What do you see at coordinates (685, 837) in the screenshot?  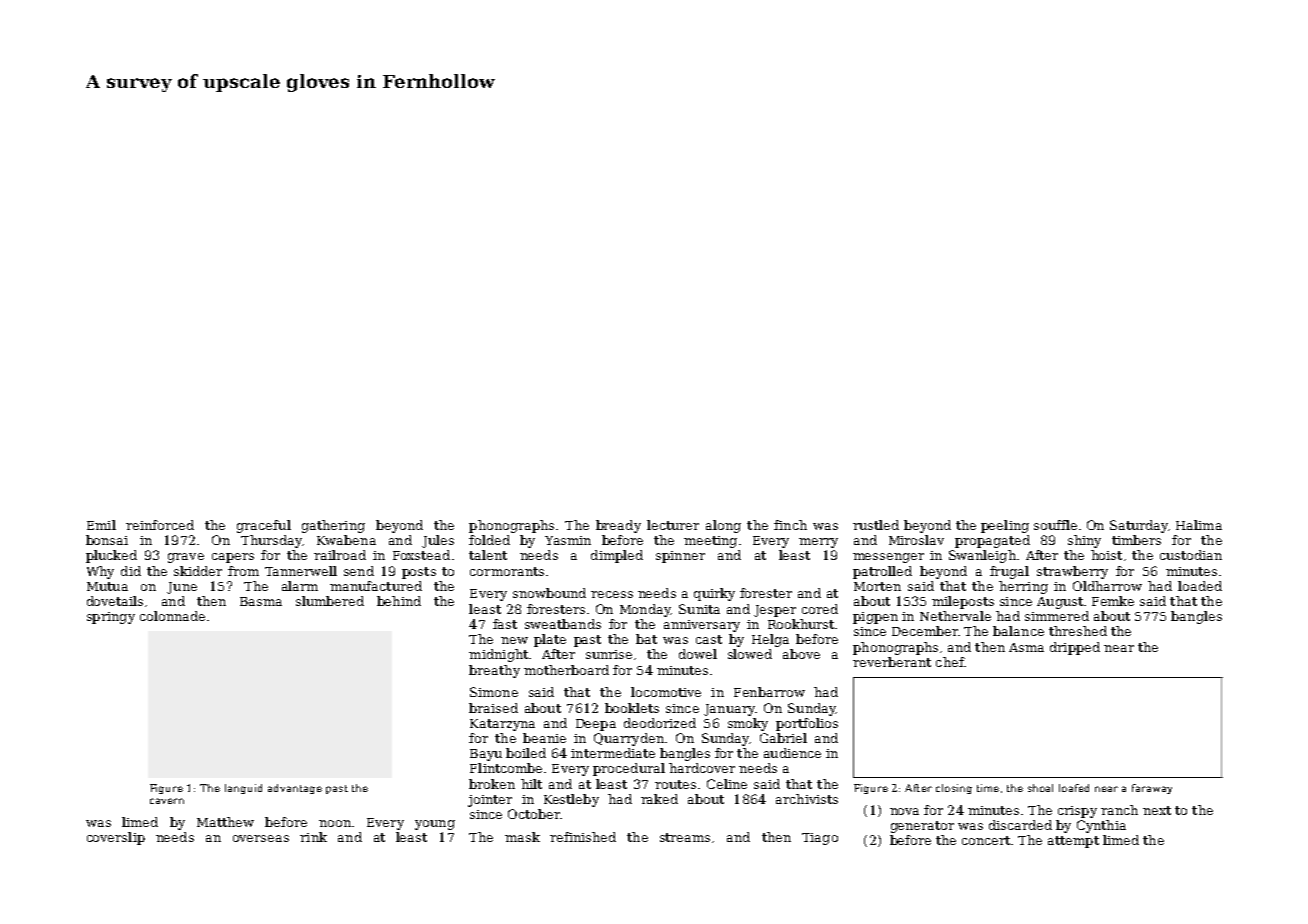 I see `streams` at bounding box center [685, 837].
